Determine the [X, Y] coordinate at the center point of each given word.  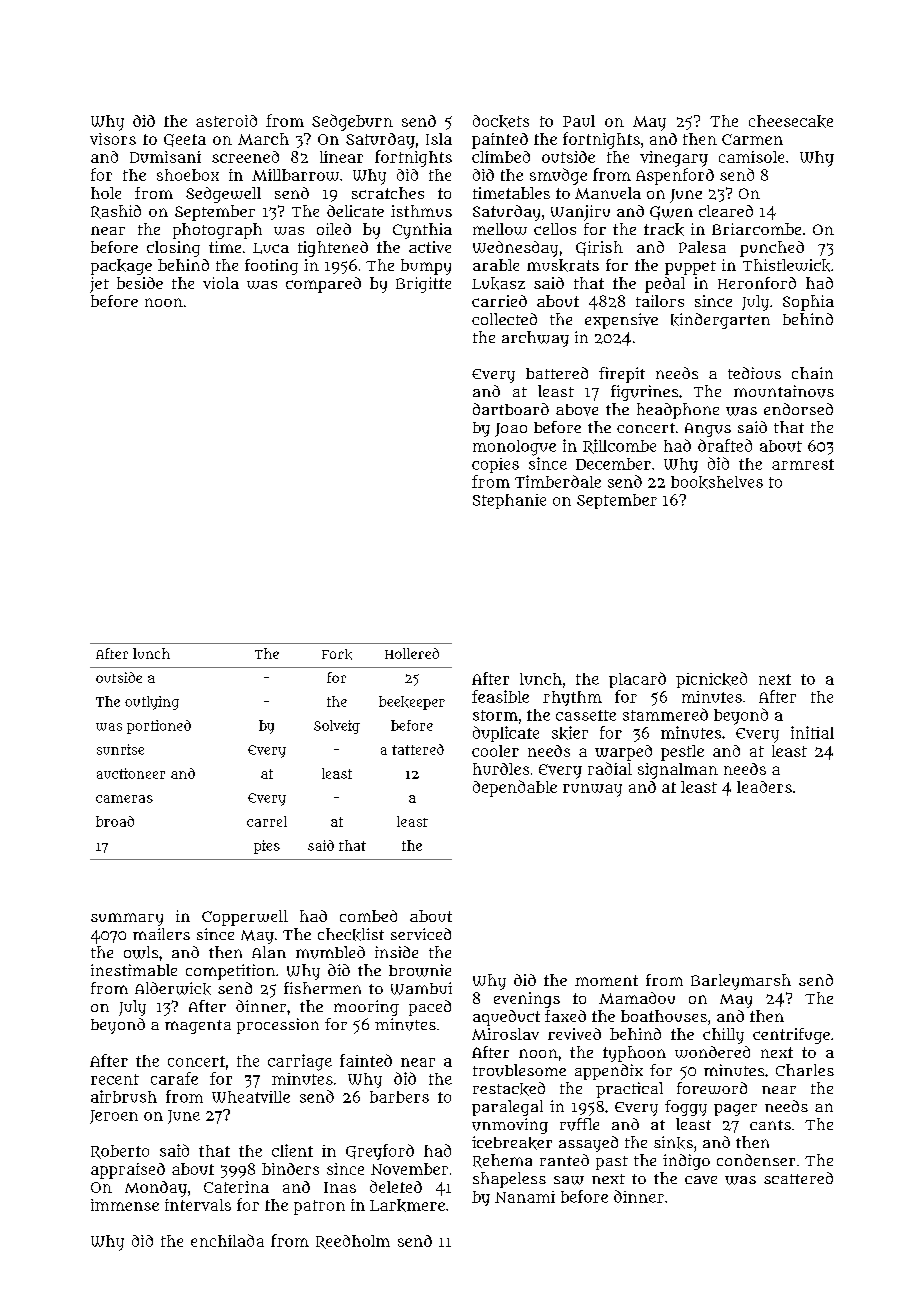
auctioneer [131, 773]
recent [115, 1079]
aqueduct [506, 1018]
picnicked [711, 680]
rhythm [572, 698]
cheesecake [791, 121]
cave [701, 1180]
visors [113, 139]
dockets [501, 121]
